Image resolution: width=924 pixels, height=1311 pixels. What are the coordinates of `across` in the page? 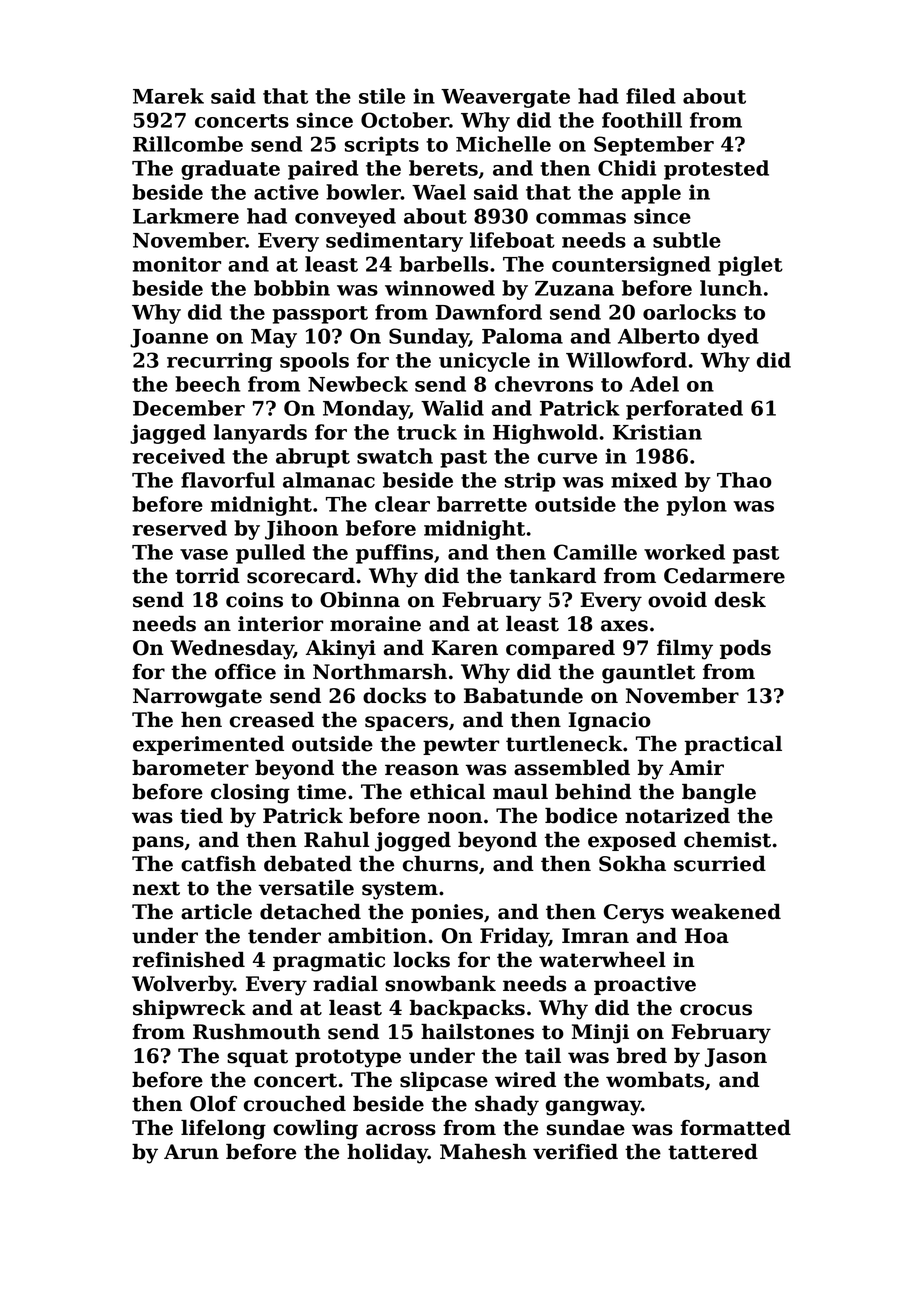 It's located at (401, 1130).
